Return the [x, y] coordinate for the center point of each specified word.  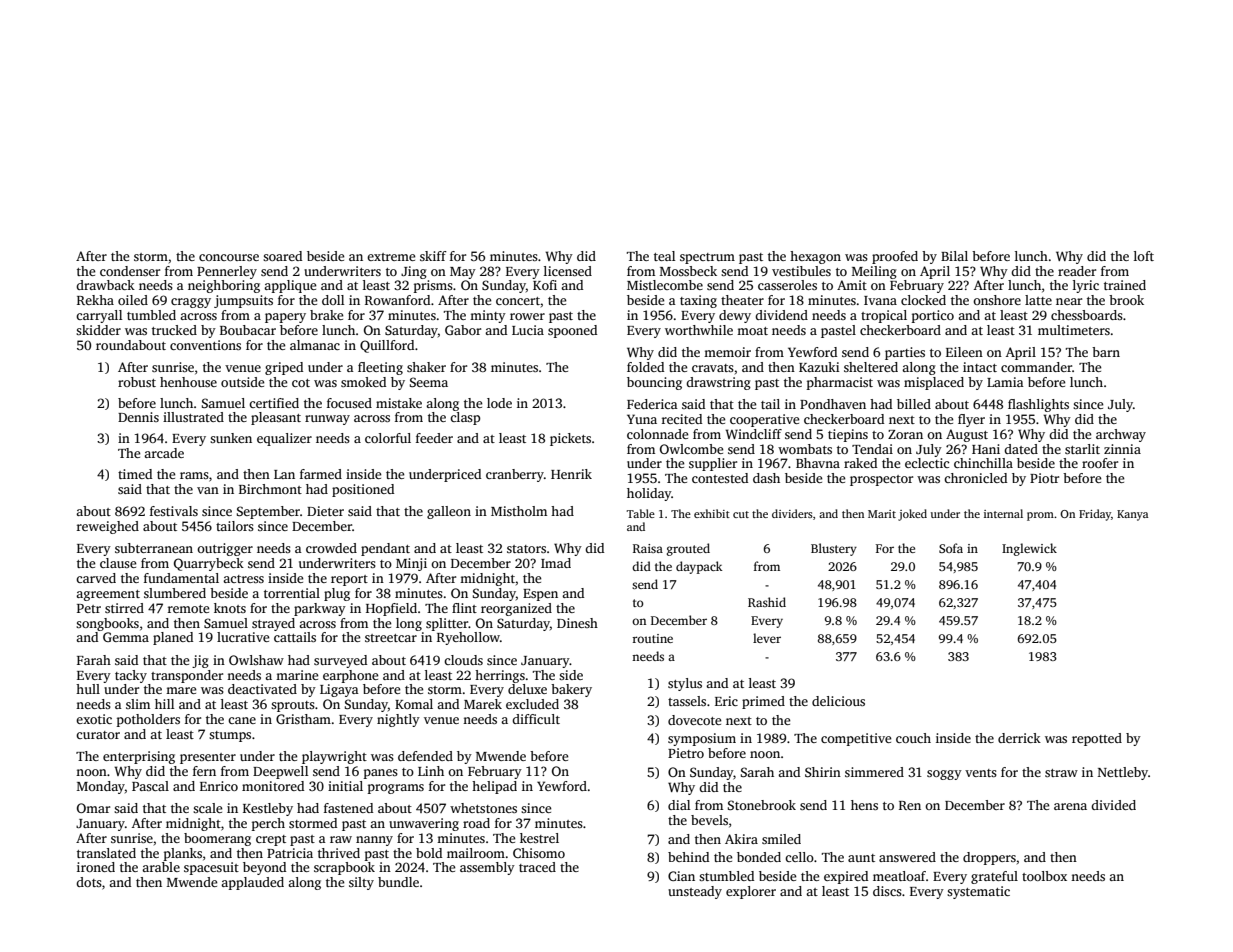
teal [664, 256]
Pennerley [227, 272]
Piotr [1044, 478]
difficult [536, 719]
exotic [94, 719]
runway [327, 420]
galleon [449, 512]
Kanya [1132, 515]
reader [1077, 271]
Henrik [571, 474]
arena [1070, 806]
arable [161, 867]
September [268, 512]
